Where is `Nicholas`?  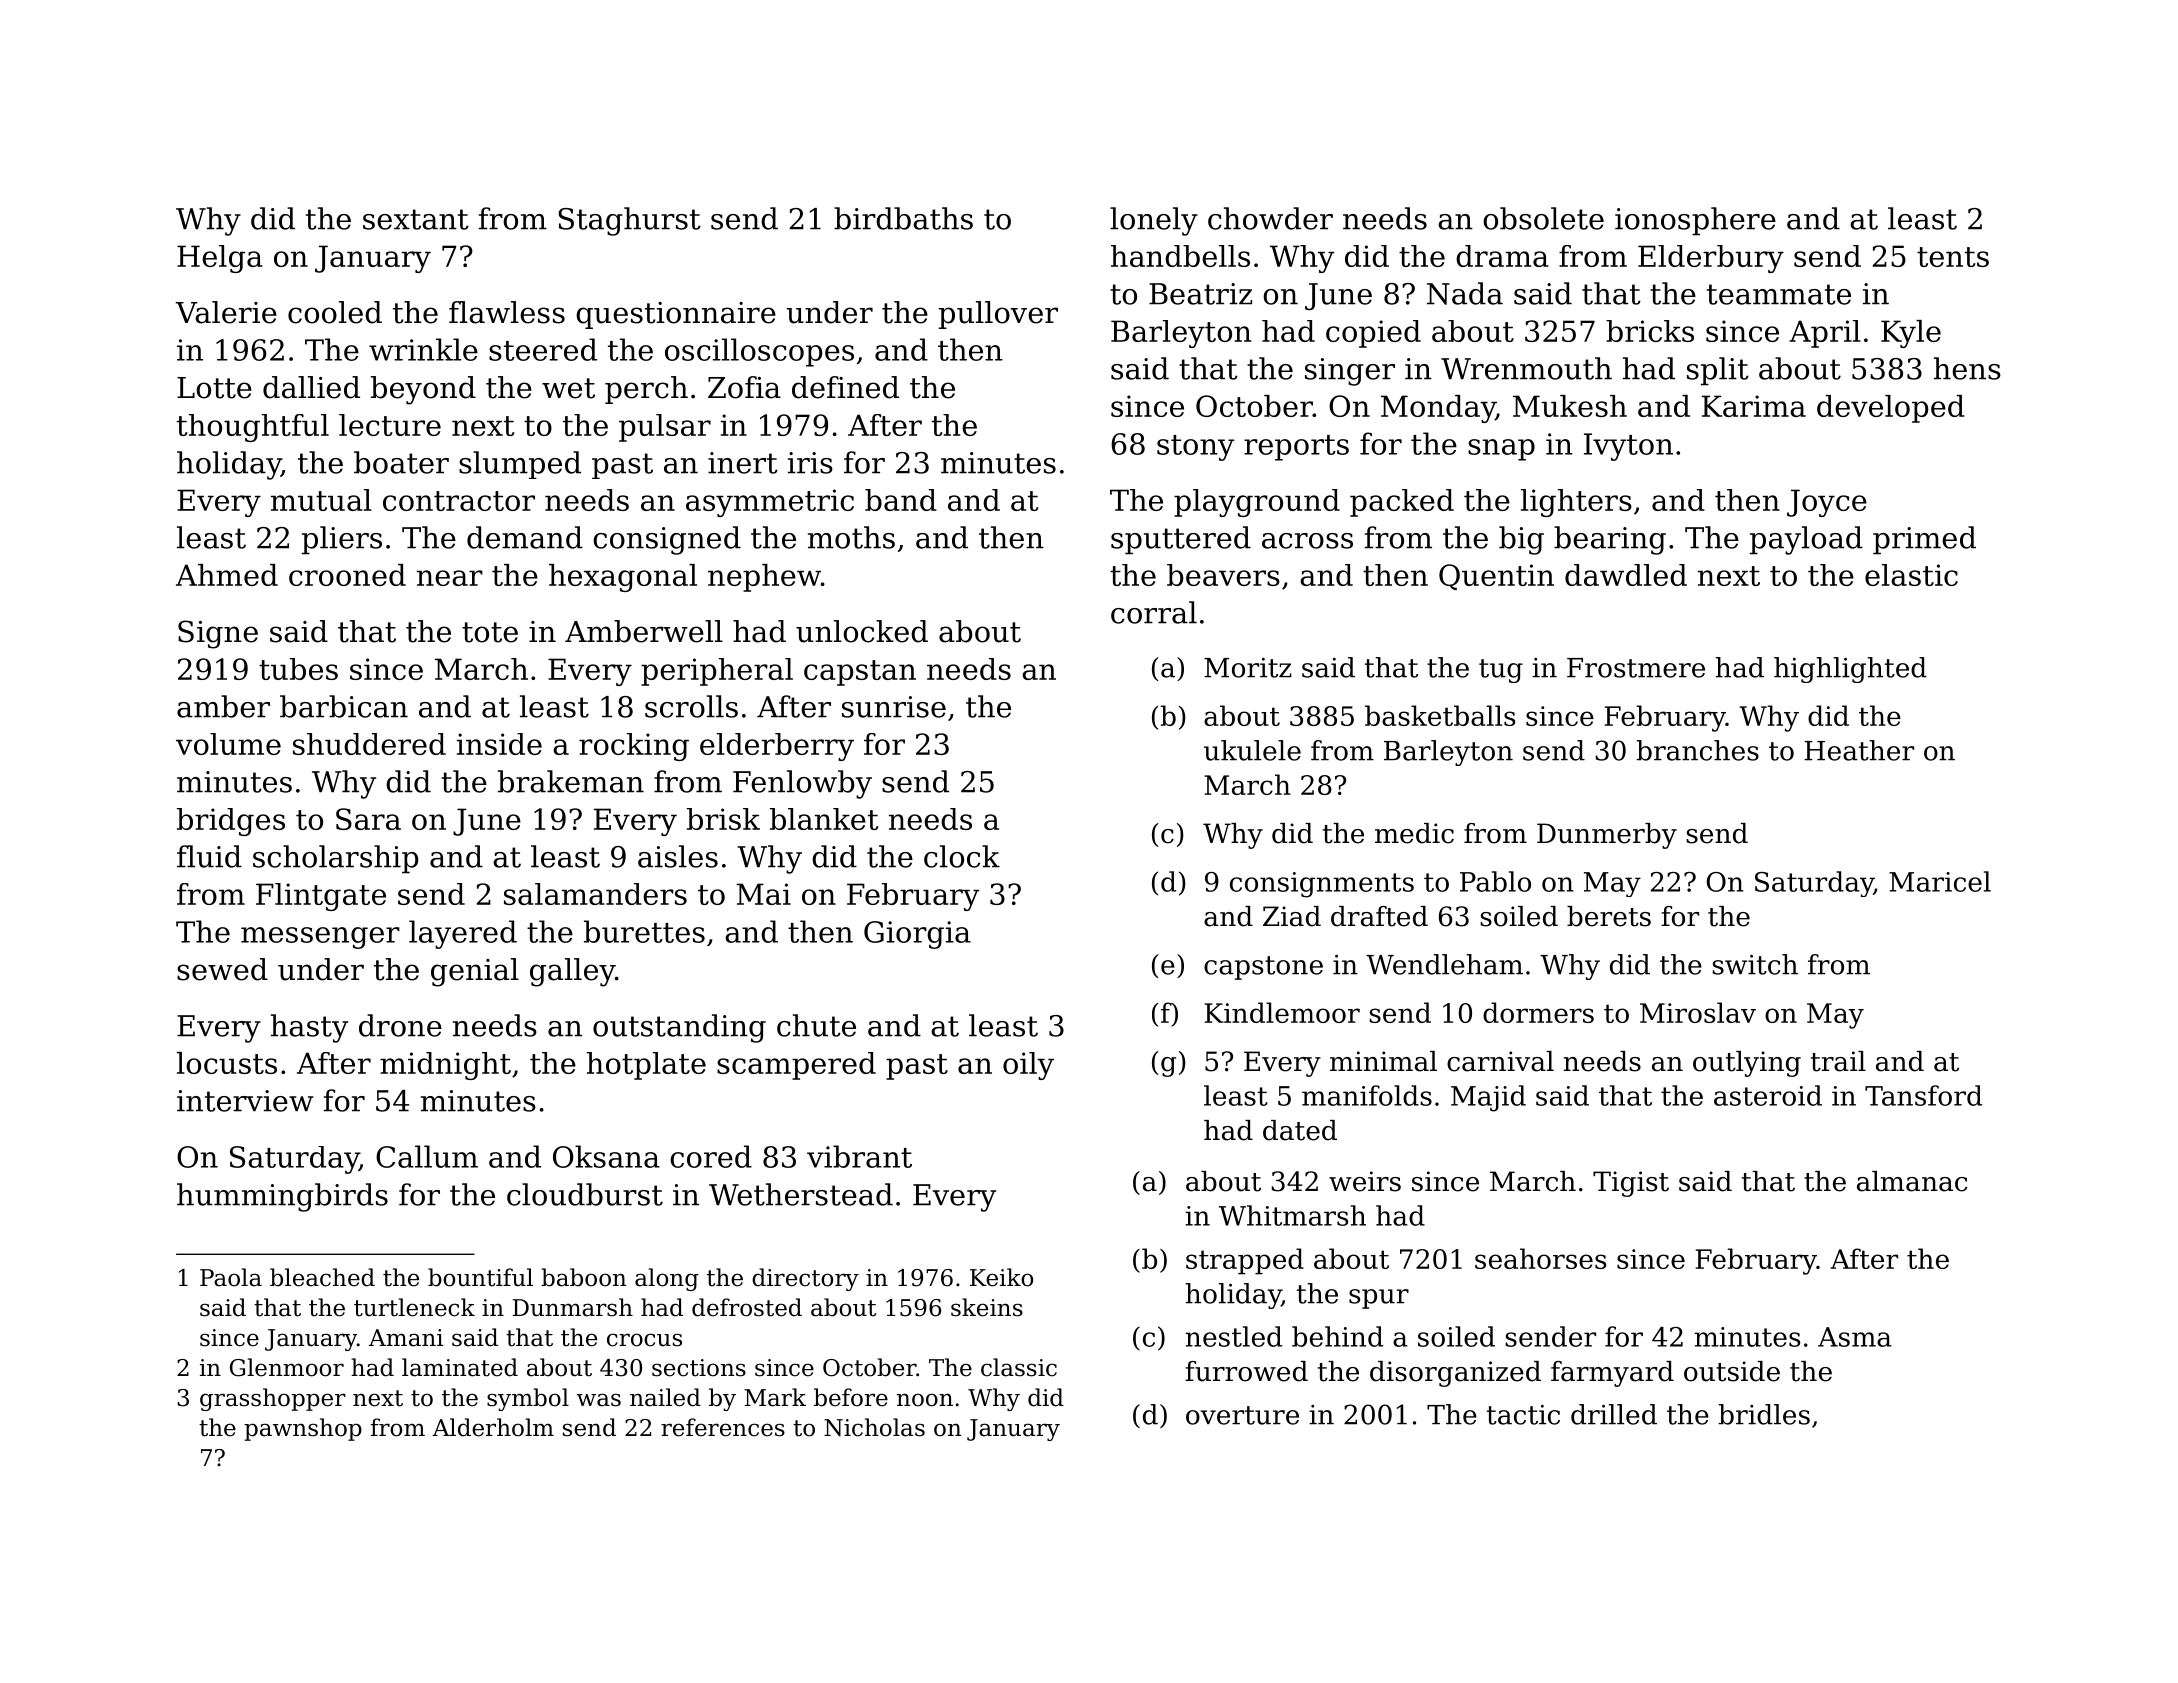
Nicholas is located at coordinates (874, 1427).
